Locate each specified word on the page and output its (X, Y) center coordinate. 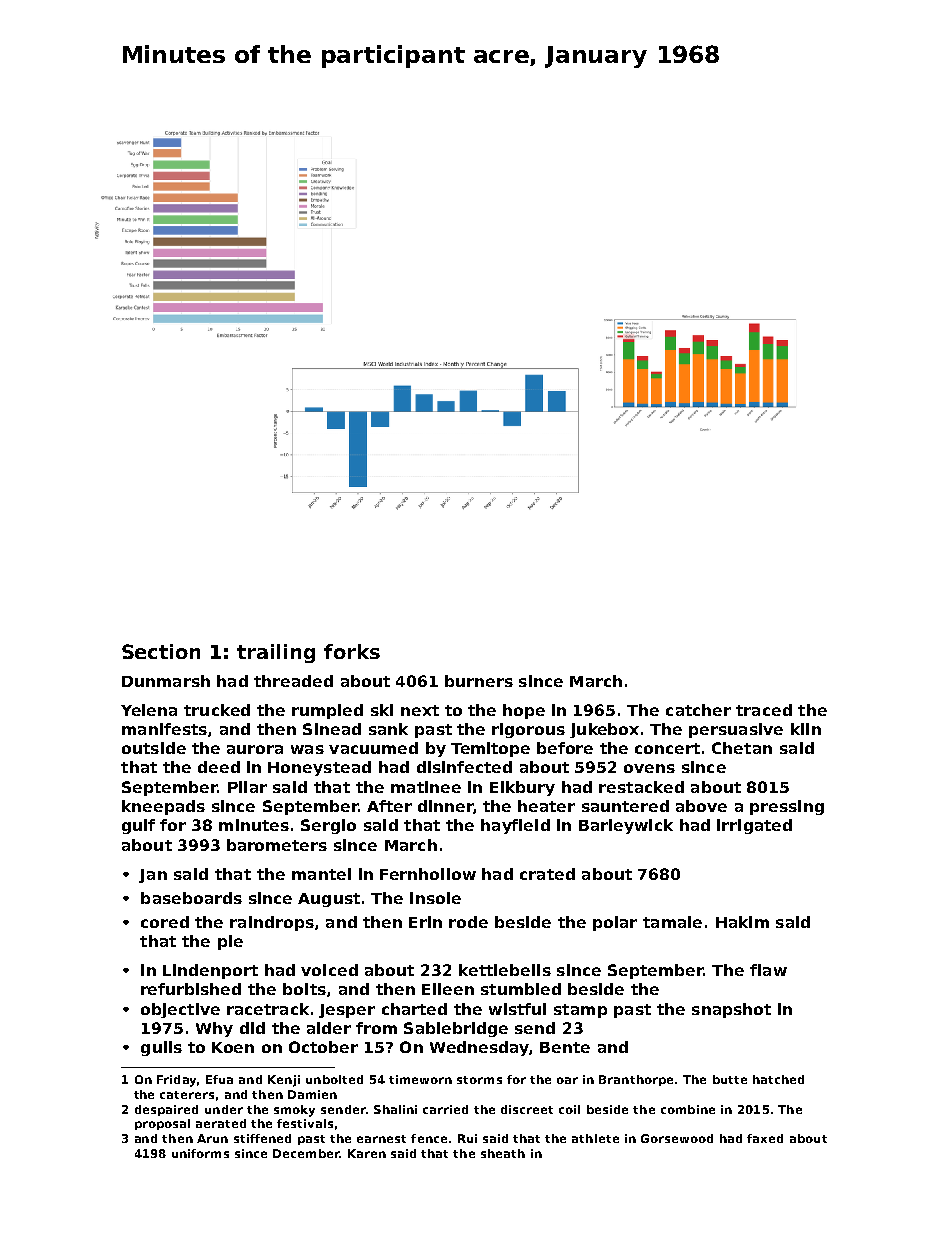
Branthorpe (636, 1080)
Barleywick (626, 826)
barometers (277, 845)
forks (352, 651)
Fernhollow (428, 874)
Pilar (247, 787)
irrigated (754, 826)
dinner (445, 806)
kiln (806, 729)
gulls (161, 1048)
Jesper (347, 1011)
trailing (276, 653)
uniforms (200, 1153)
